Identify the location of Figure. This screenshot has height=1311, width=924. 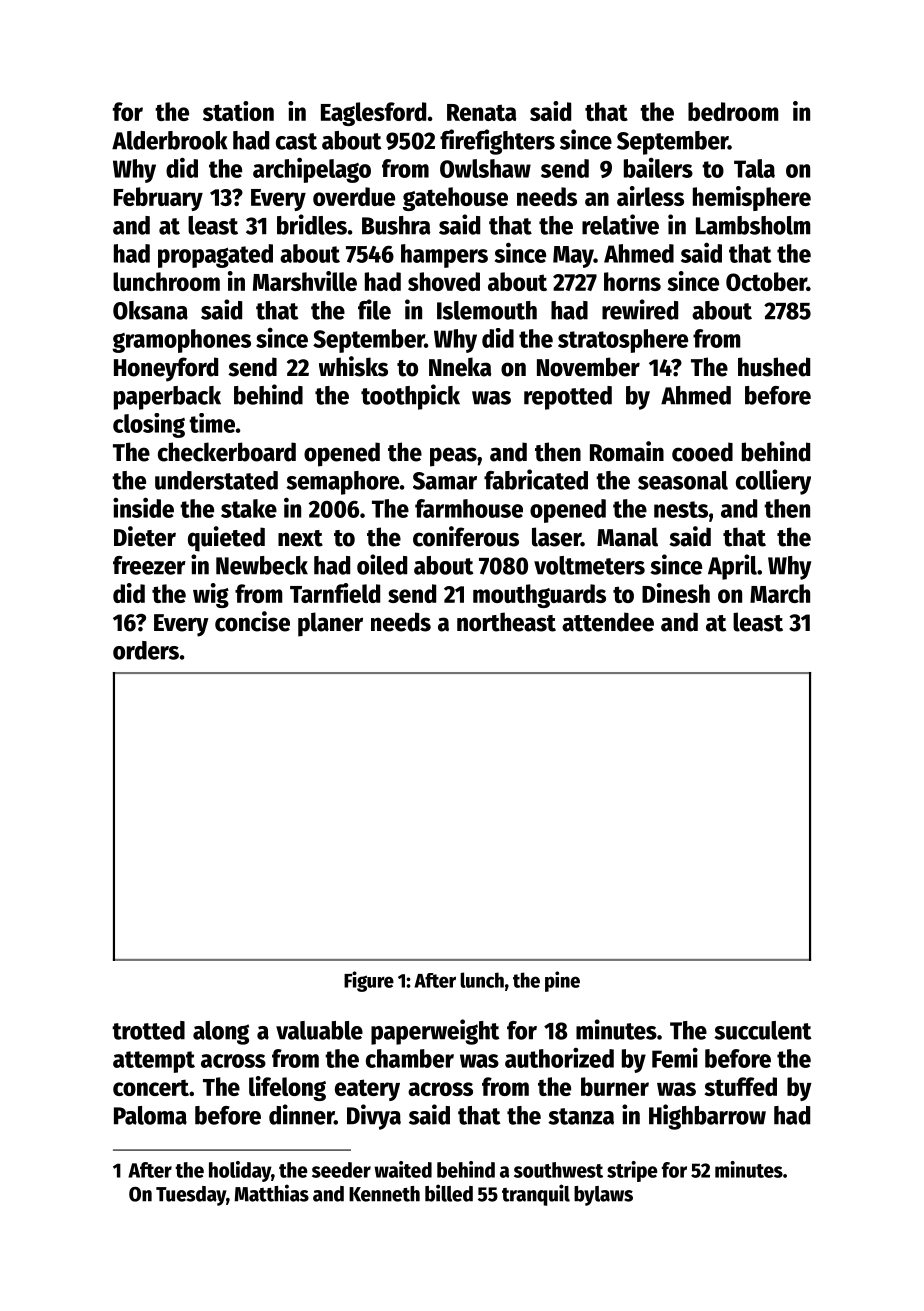
(369, 981).
